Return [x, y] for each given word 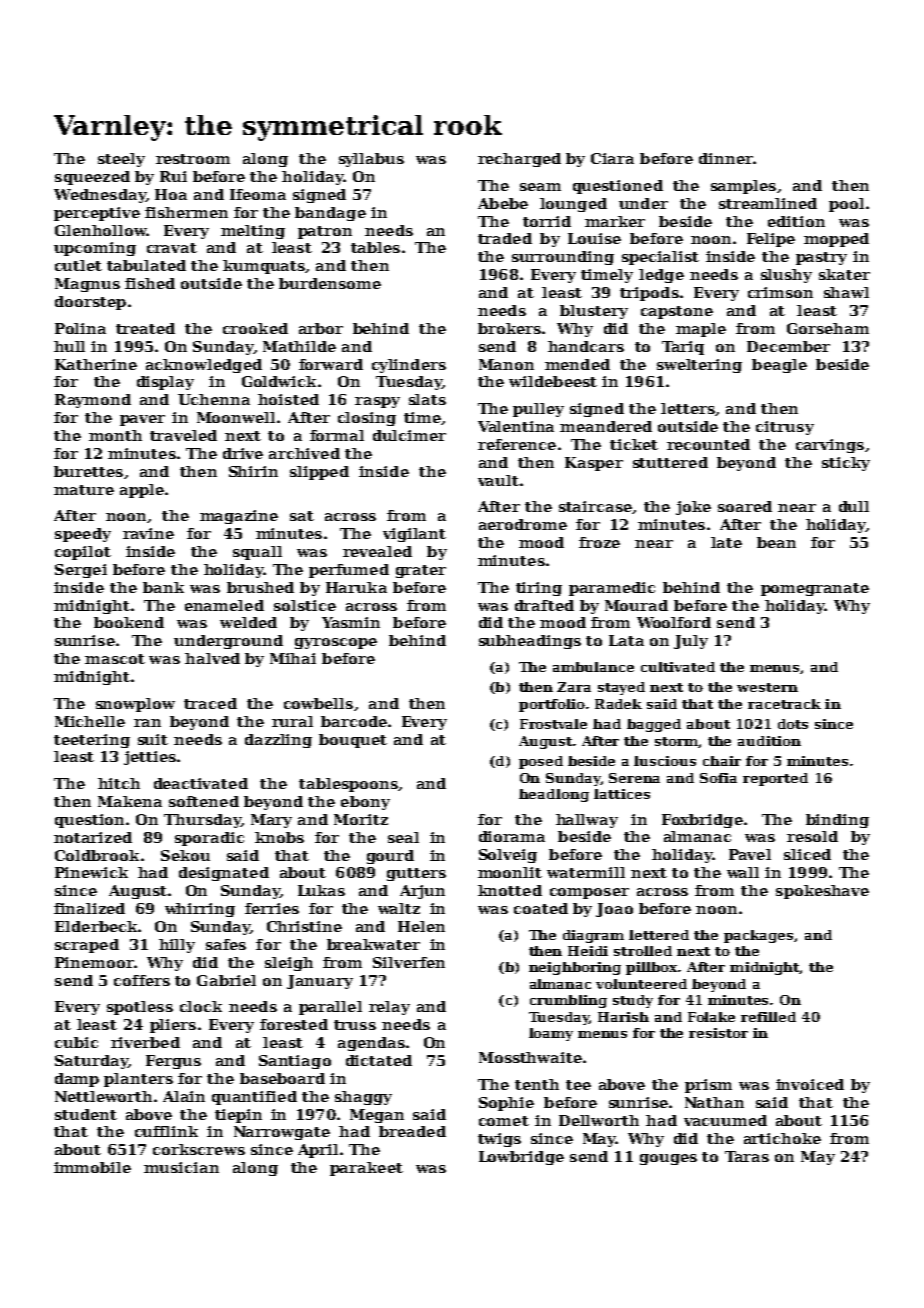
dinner [726, 158]
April [318, 1151]
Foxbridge [702, 821]
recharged [519, 160]
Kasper [594, 464]
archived [304, 453]
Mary [271, 821]
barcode [354, 721]
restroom [193, 159]
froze [599, 542]
